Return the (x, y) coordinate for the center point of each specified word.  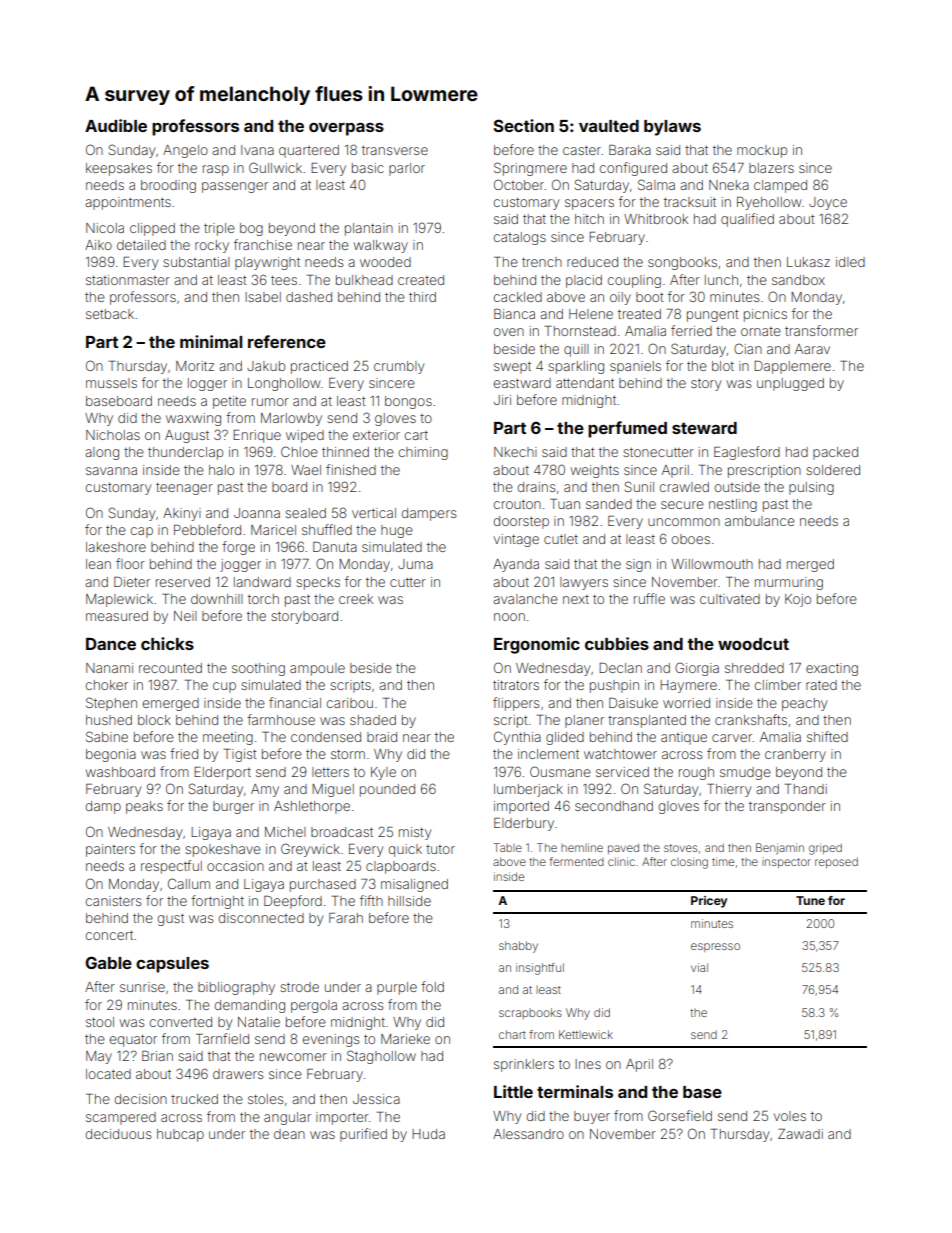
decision (141, 1099)
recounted (170, 668)
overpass (346, 129)
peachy (804, 704)
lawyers (584, 583)
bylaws (672, 128)
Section (523, 125)
